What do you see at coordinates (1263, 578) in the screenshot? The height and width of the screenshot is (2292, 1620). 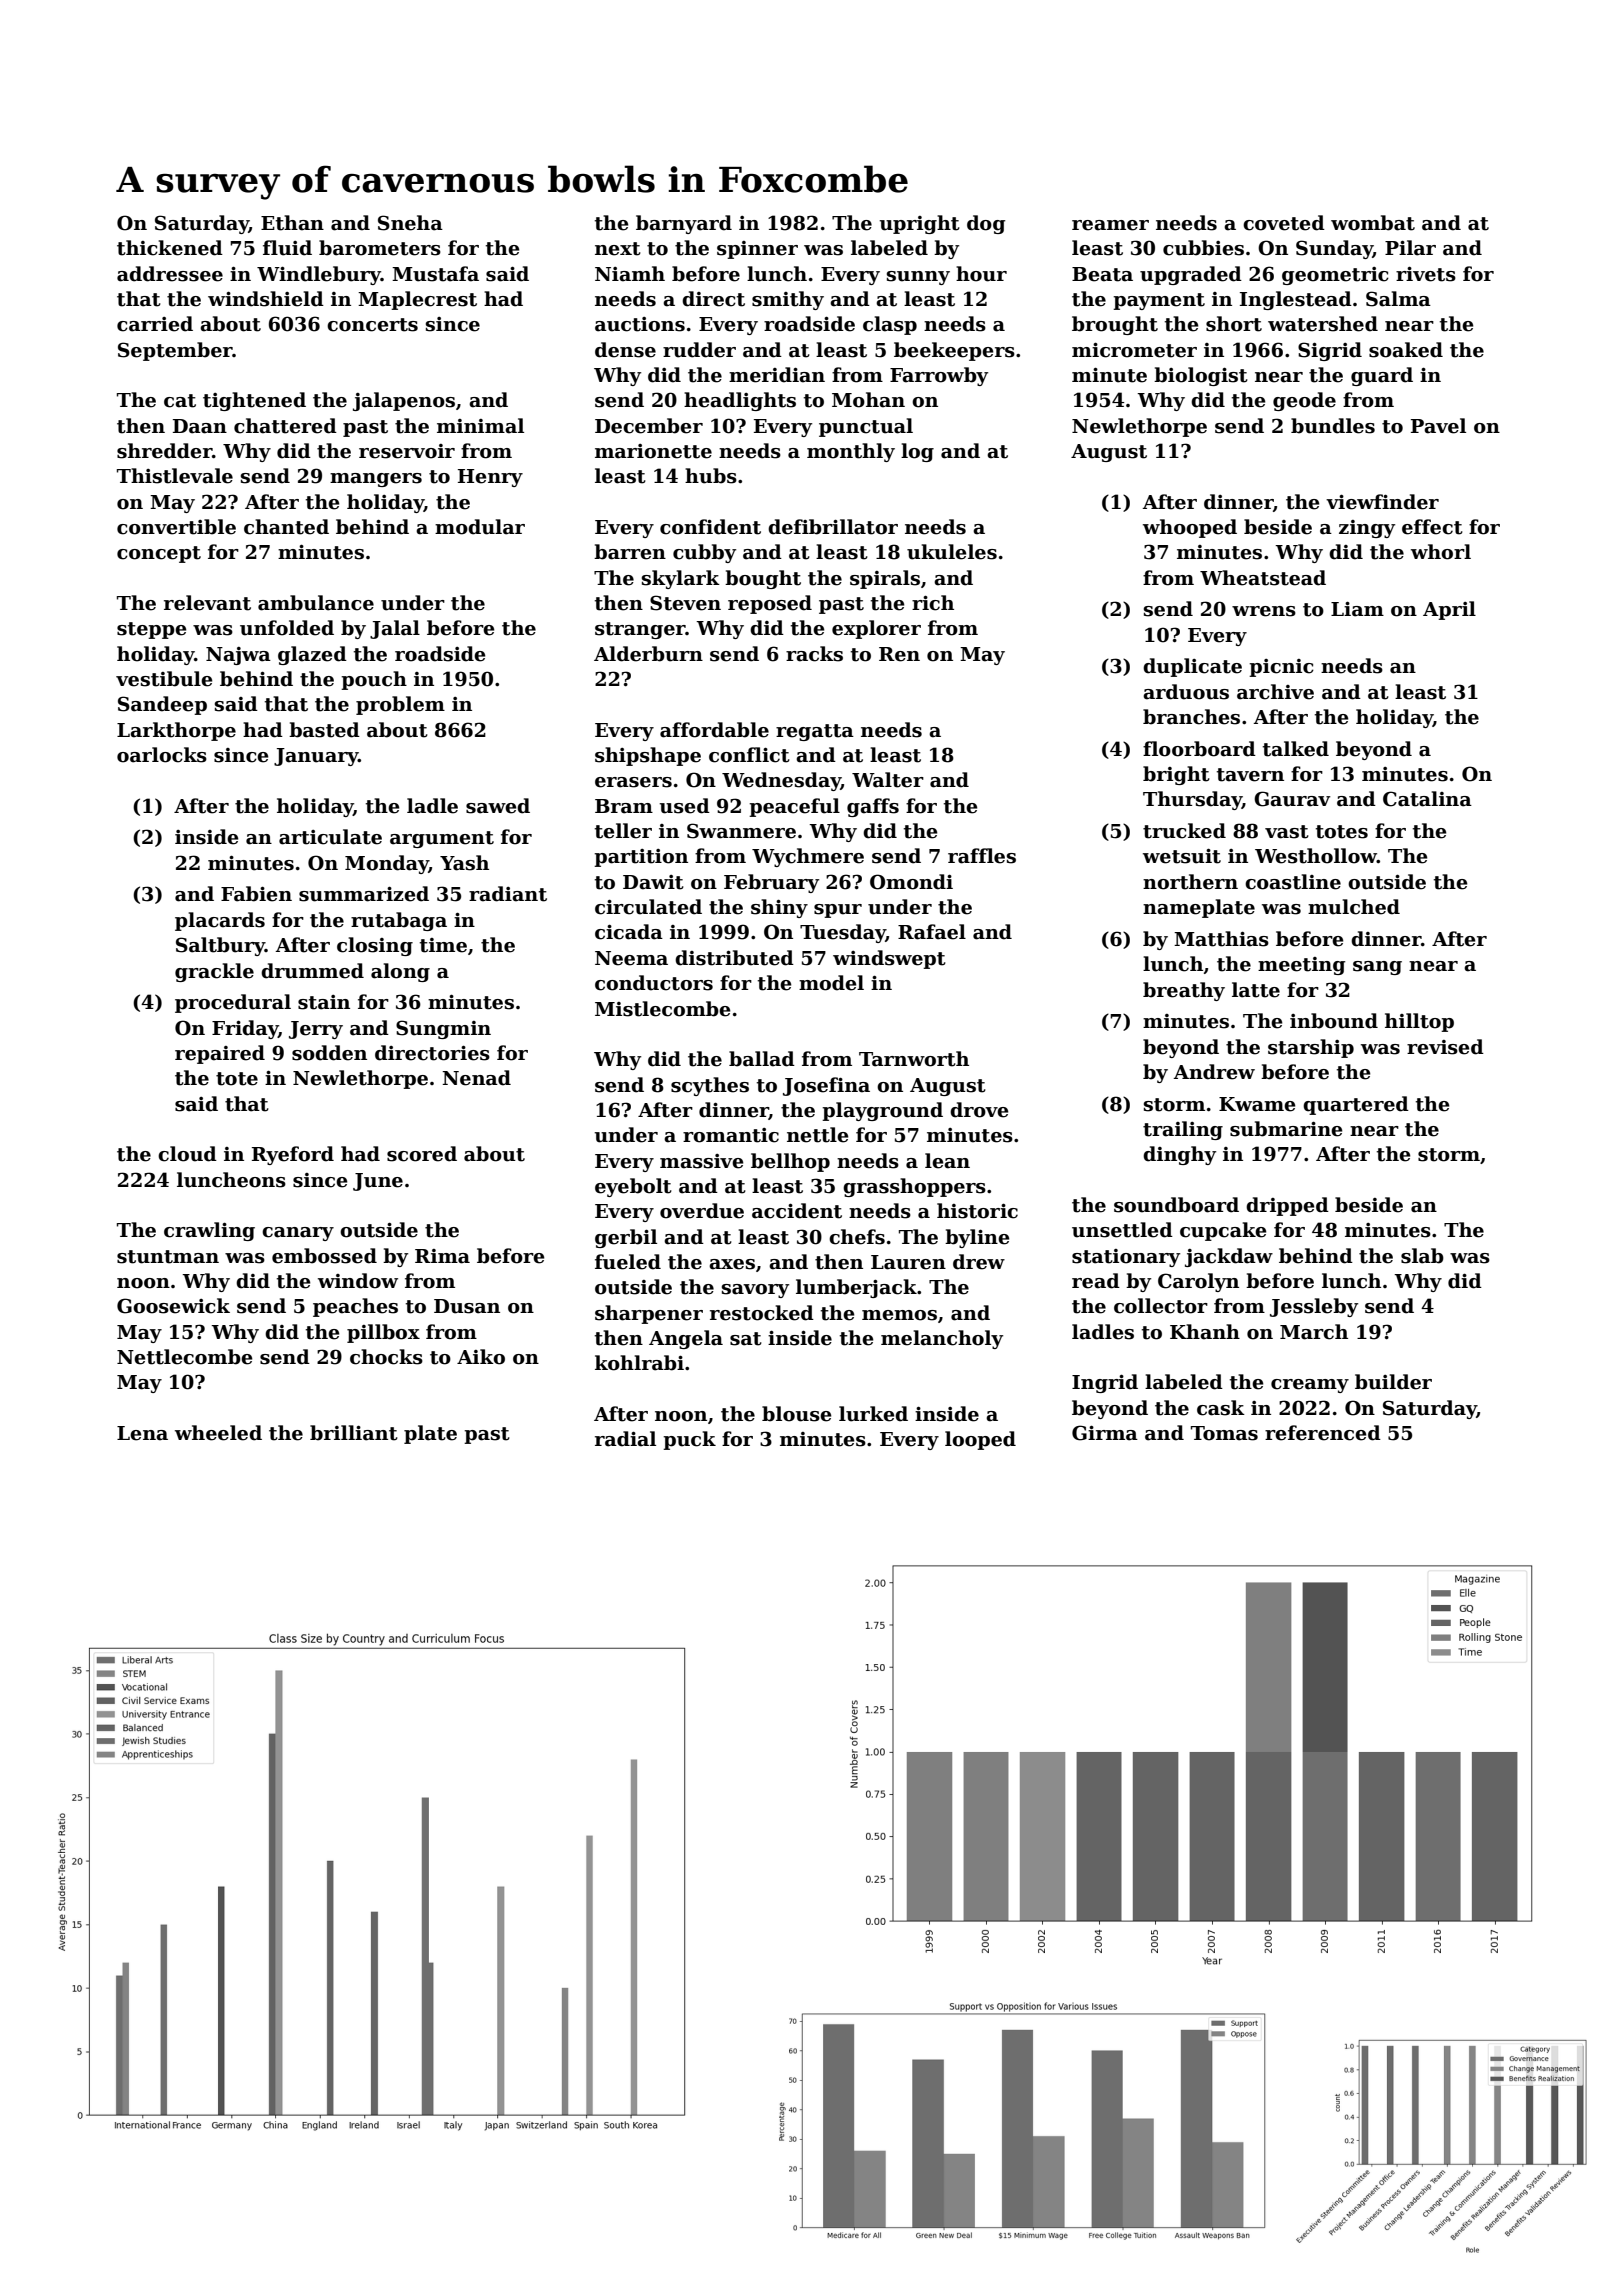 I see `Wheatstead` at bounding box center [1263, 578].
